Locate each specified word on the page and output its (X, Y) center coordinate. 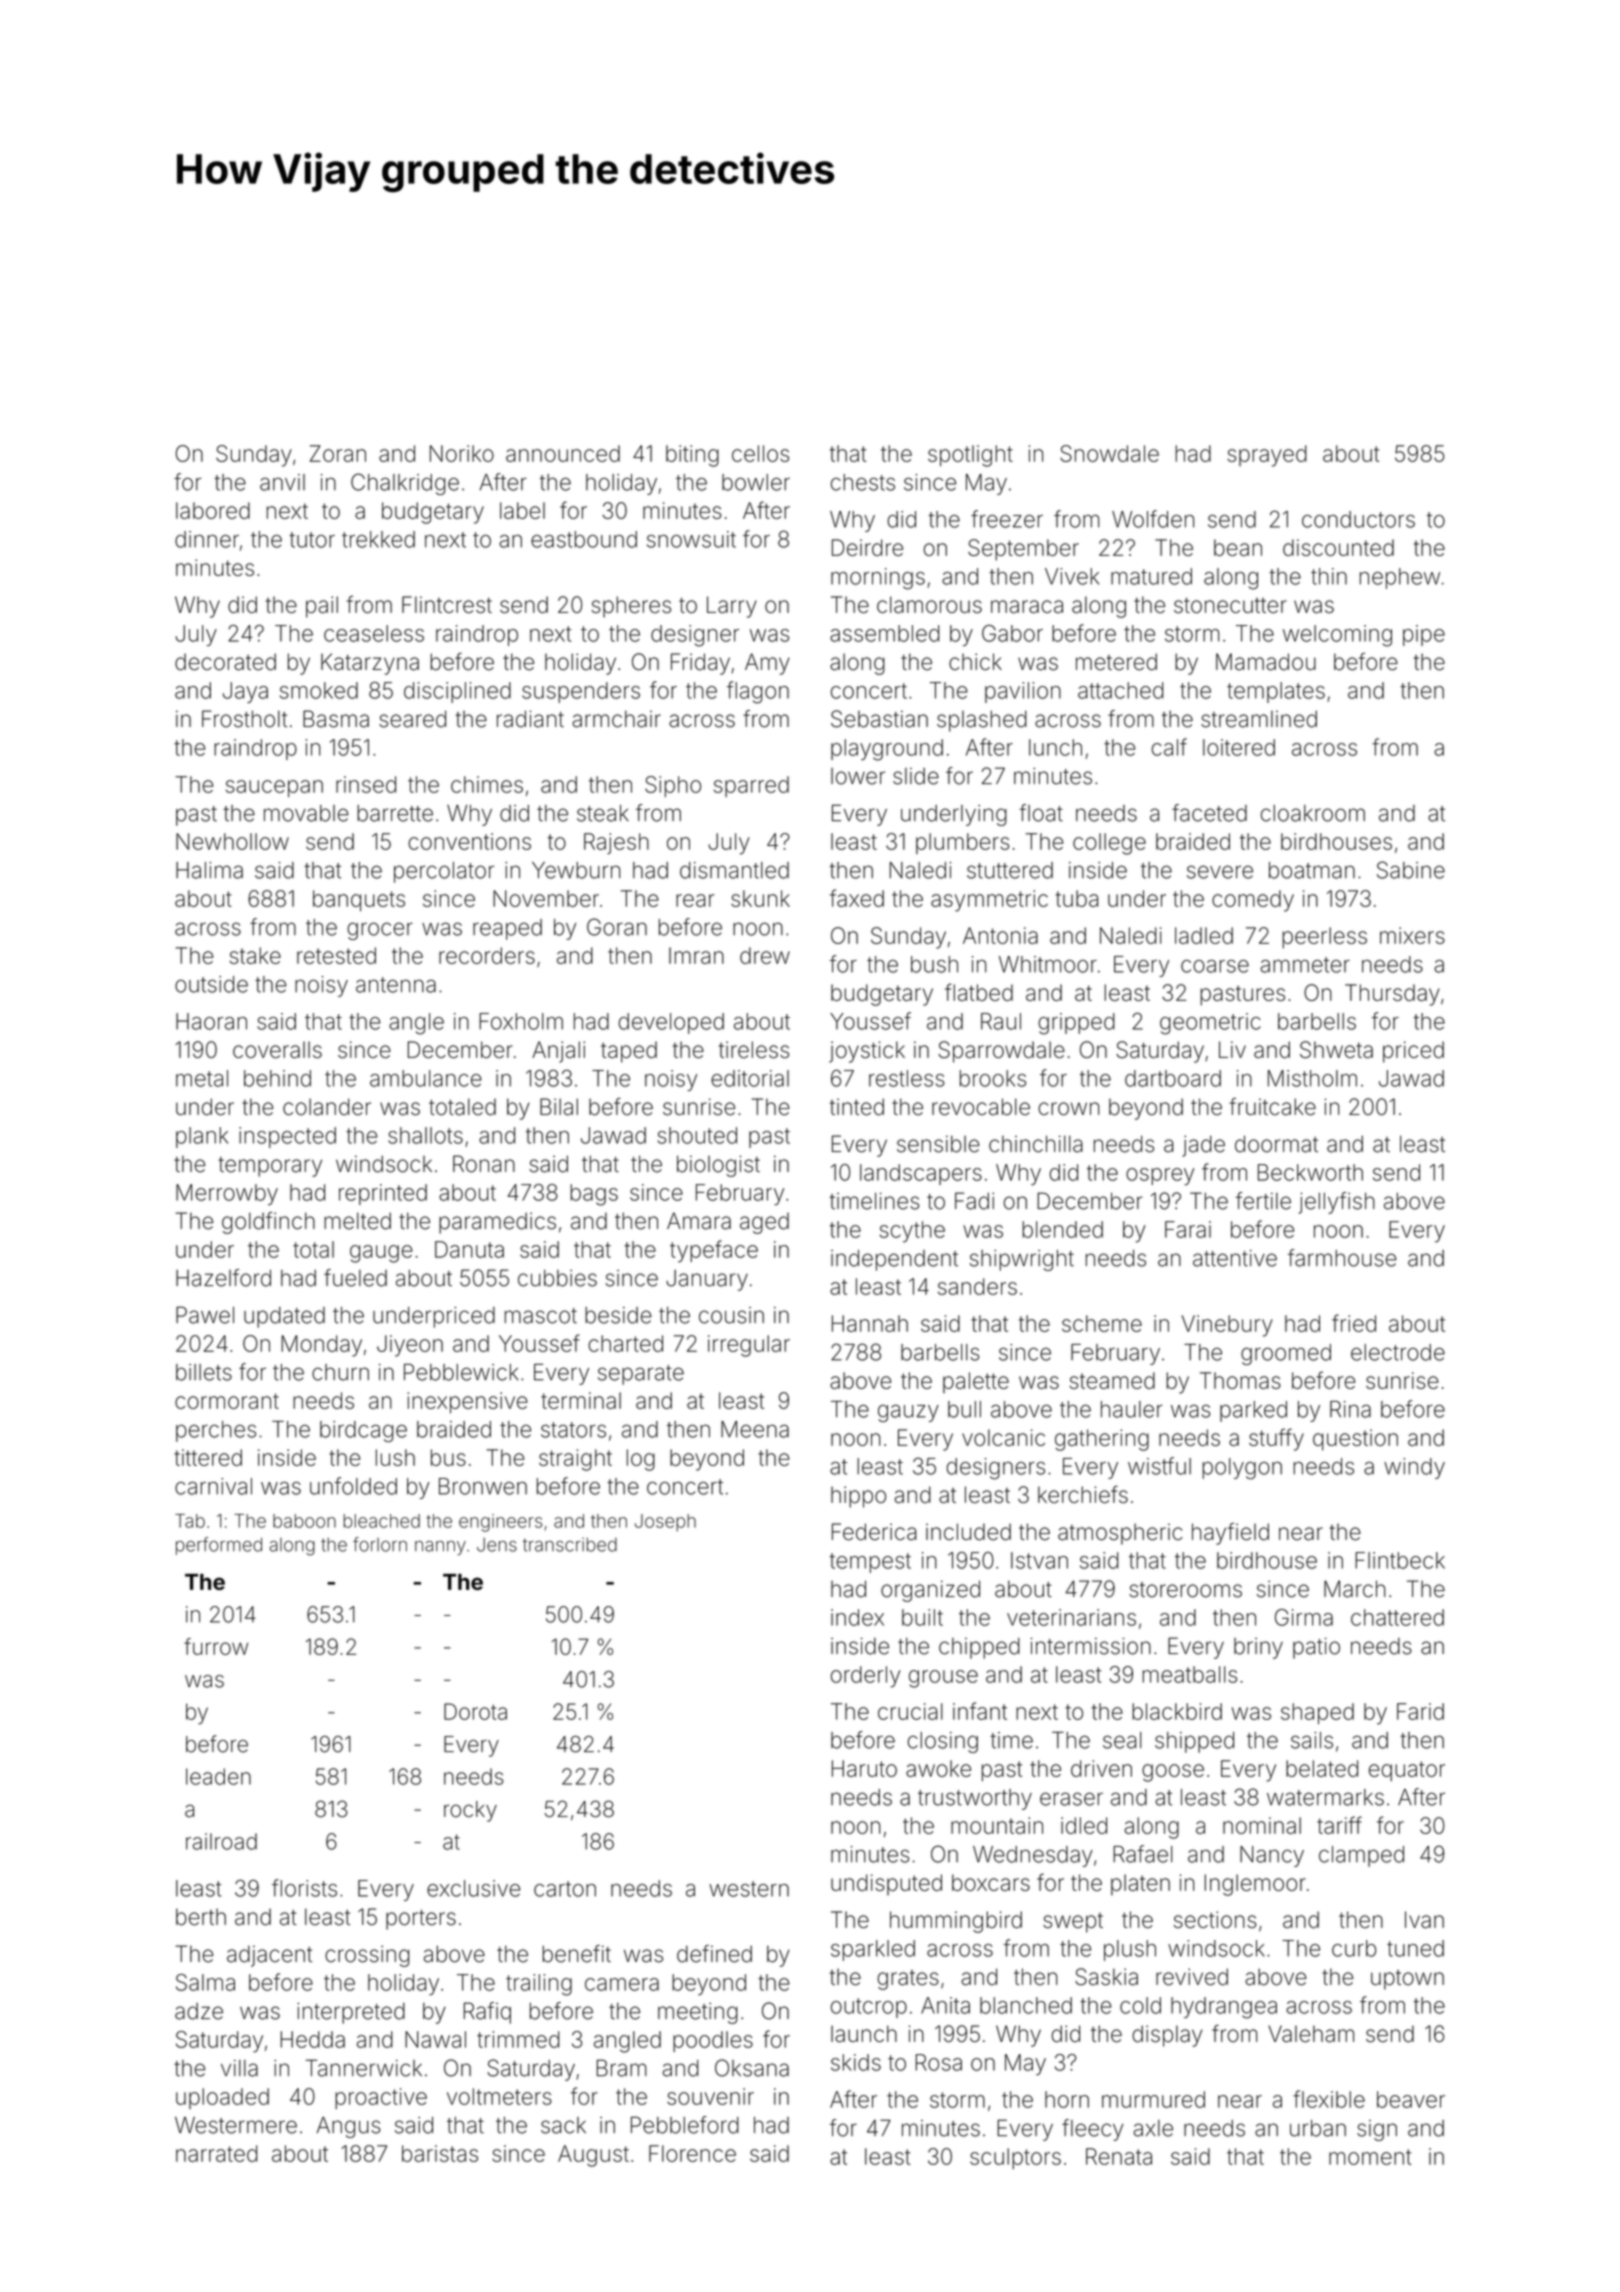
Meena (755, 1429)
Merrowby (227, 1194)
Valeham (1311, 2034)
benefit (576, 1954)
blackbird (1177, 1711)
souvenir (710, 2096)
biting (692, 456)
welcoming (1337, 636)
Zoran (338, 453)
